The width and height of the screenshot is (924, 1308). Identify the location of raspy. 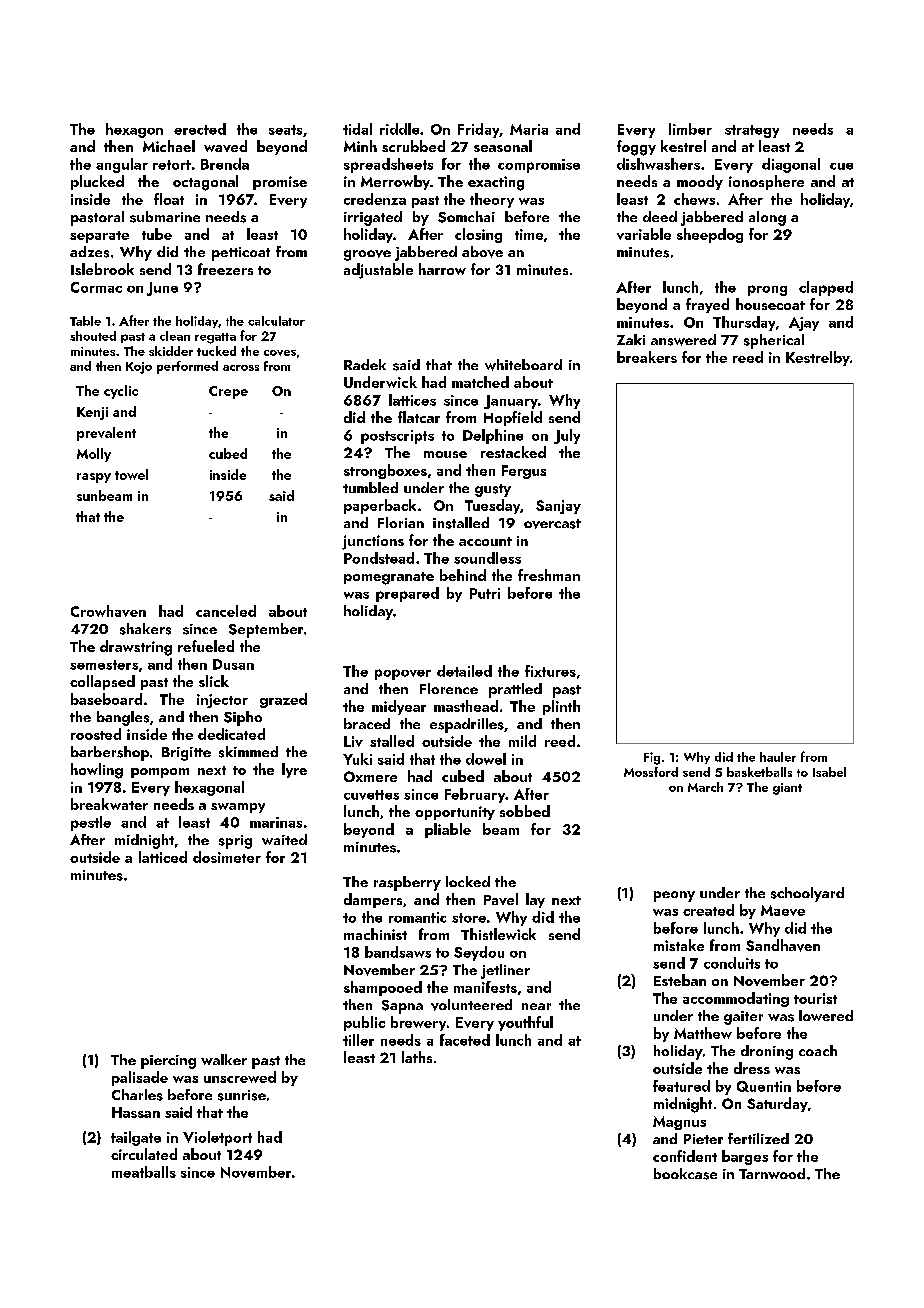
(94, 478).
